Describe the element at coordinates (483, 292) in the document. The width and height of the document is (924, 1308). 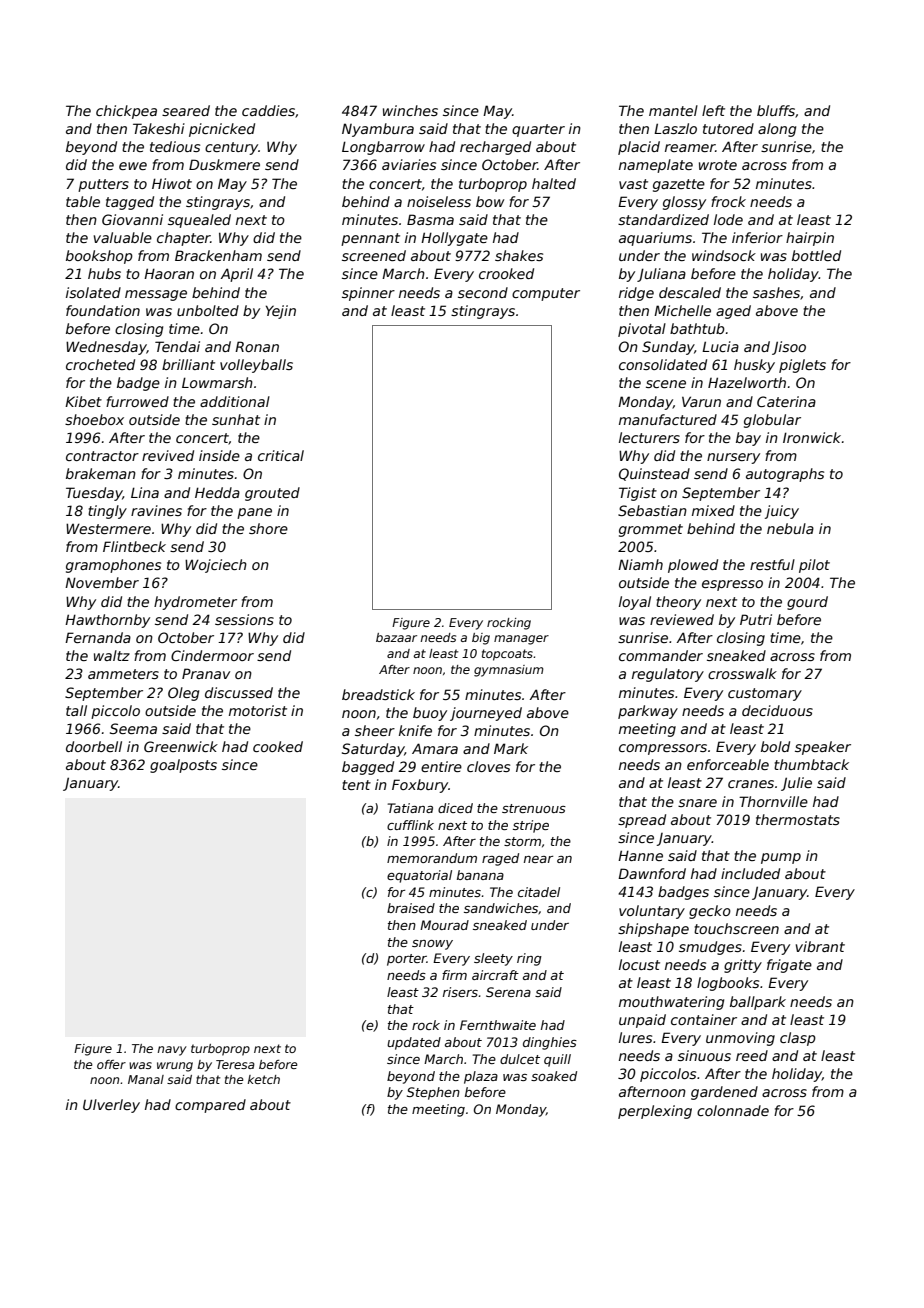
I see `second` at that location.
